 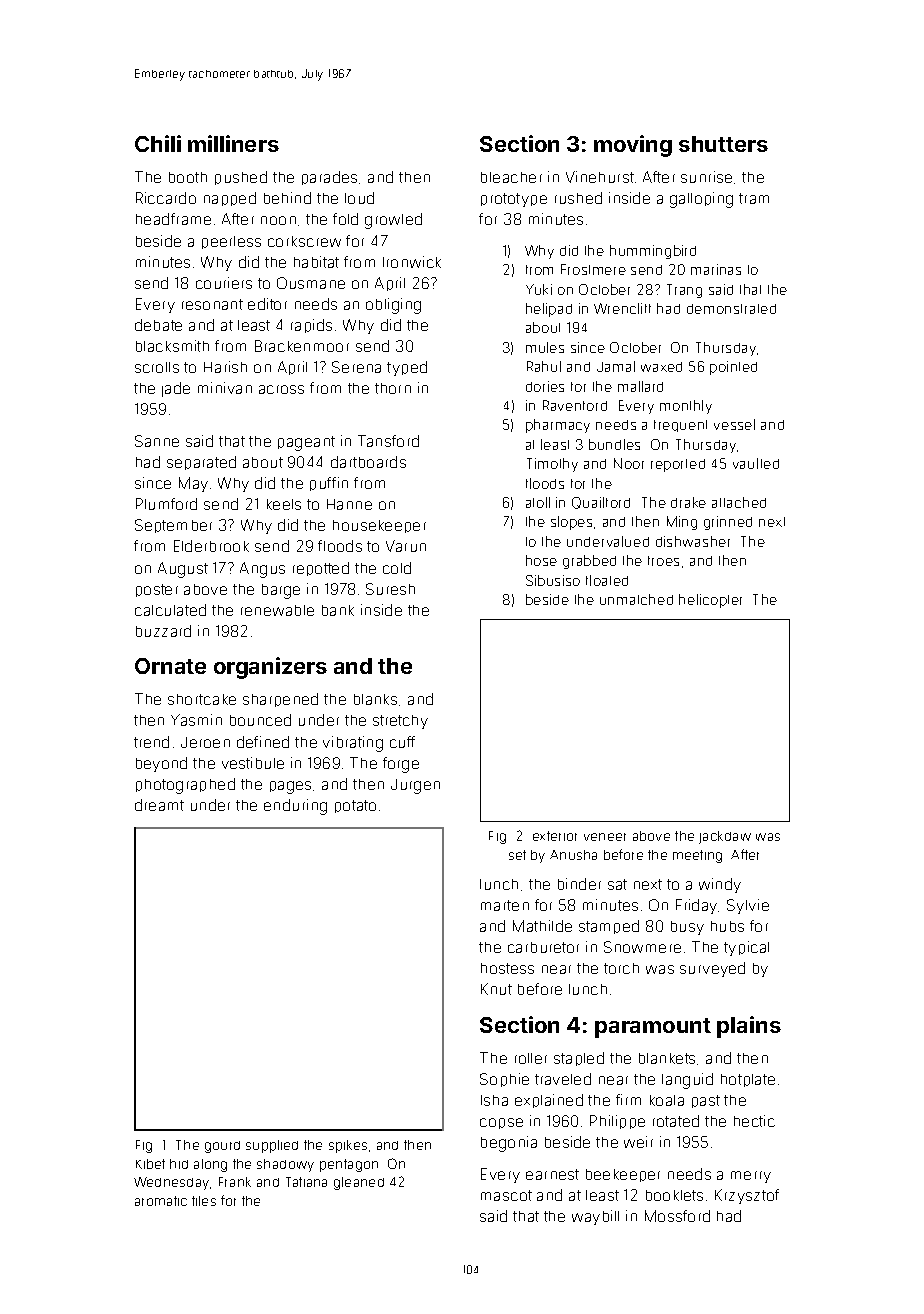 What do you see at coordinates (633, 146) in the page?
I see `moving` at bounding box center [633, 146].
